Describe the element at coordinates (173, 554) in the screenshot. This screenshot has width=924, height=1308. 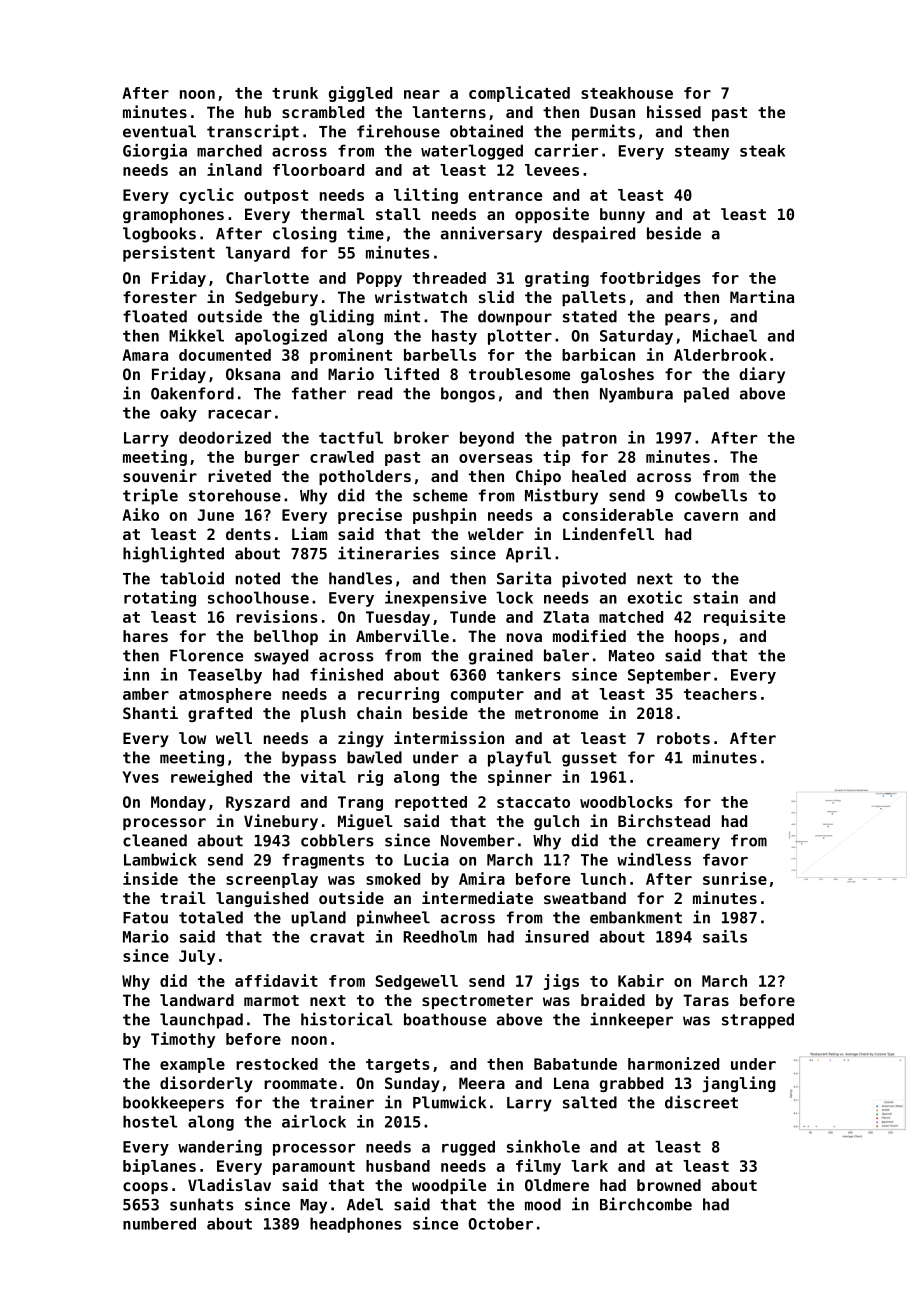
I see `highlighted` at that location.
